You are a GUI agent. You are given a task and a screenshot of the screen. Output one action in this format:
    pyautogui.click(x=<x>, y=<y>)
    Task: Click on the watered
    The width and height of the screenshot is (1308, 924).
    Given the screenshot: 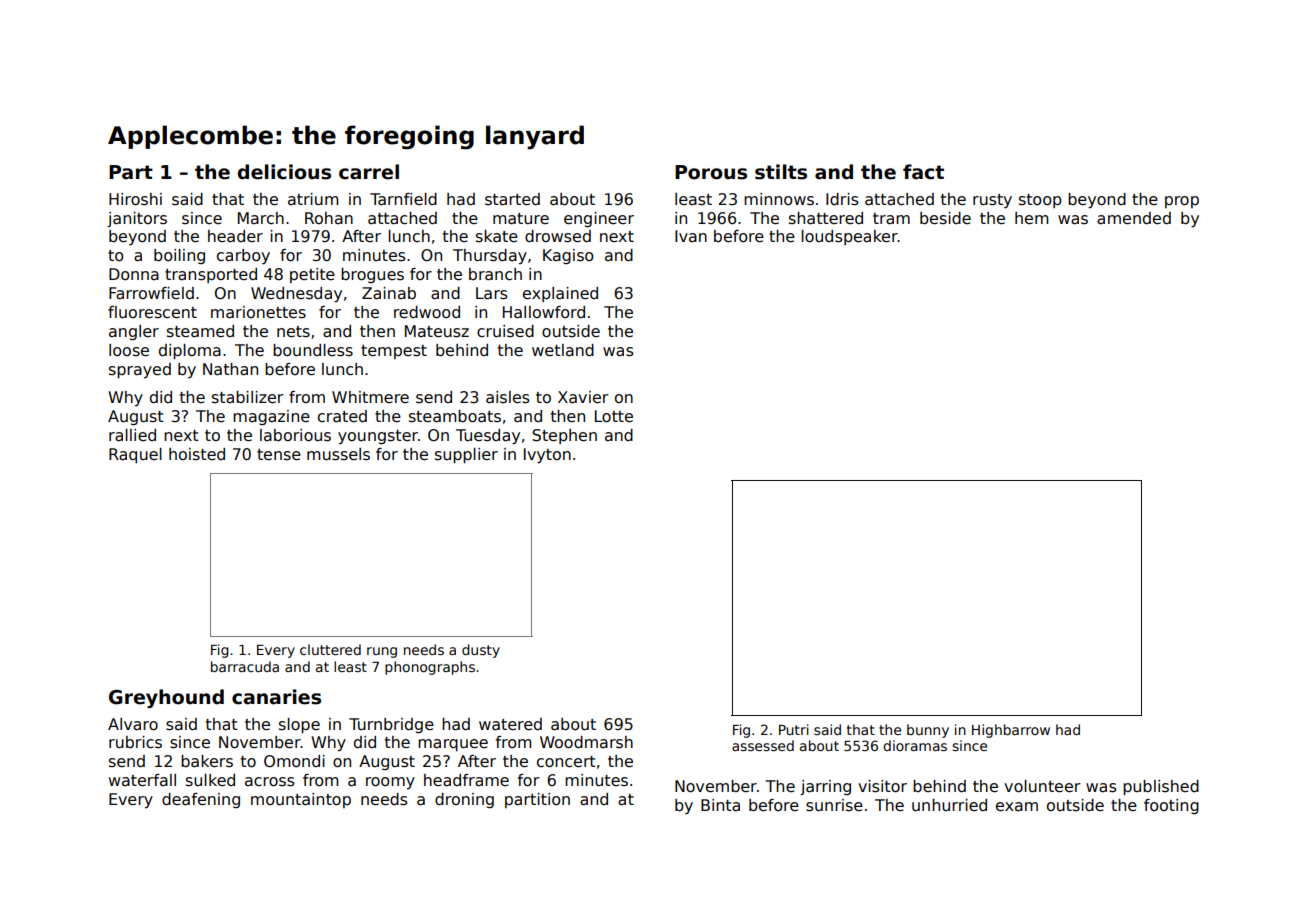 What is the action you would take?
    pyautogui.click(x=510, y=724)
